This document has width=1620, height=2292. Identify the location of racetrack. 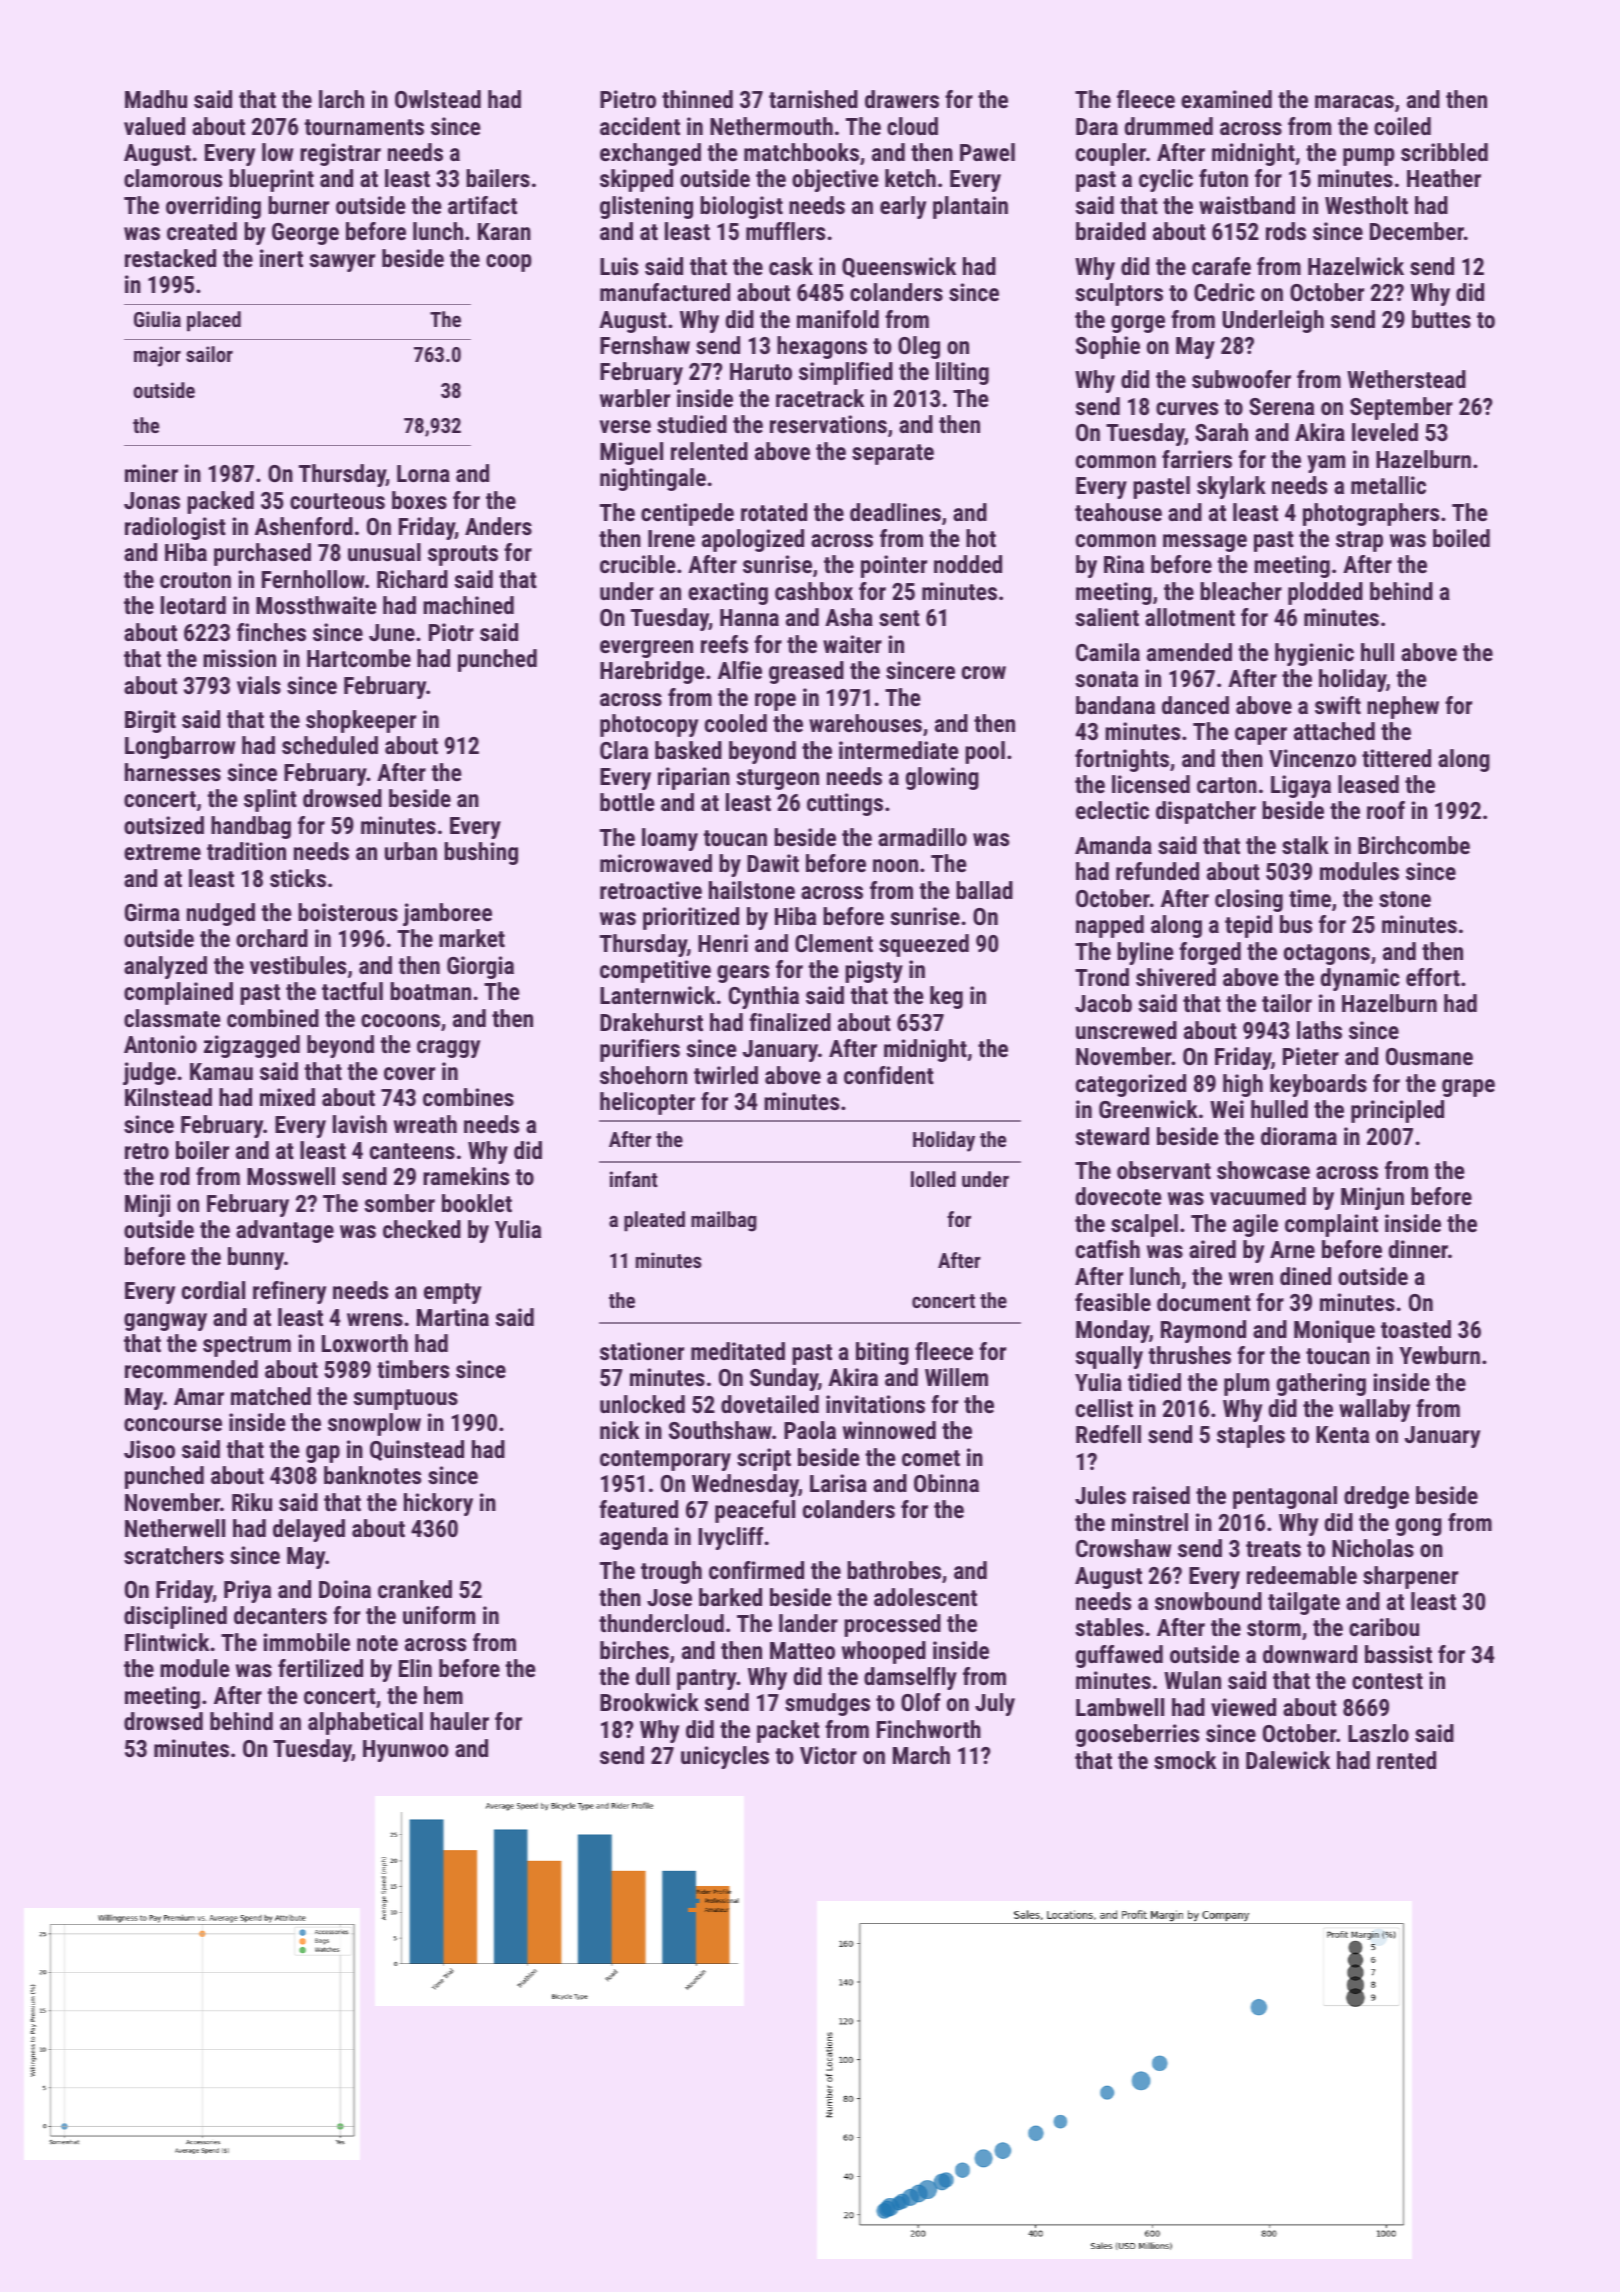
(820, 398).
